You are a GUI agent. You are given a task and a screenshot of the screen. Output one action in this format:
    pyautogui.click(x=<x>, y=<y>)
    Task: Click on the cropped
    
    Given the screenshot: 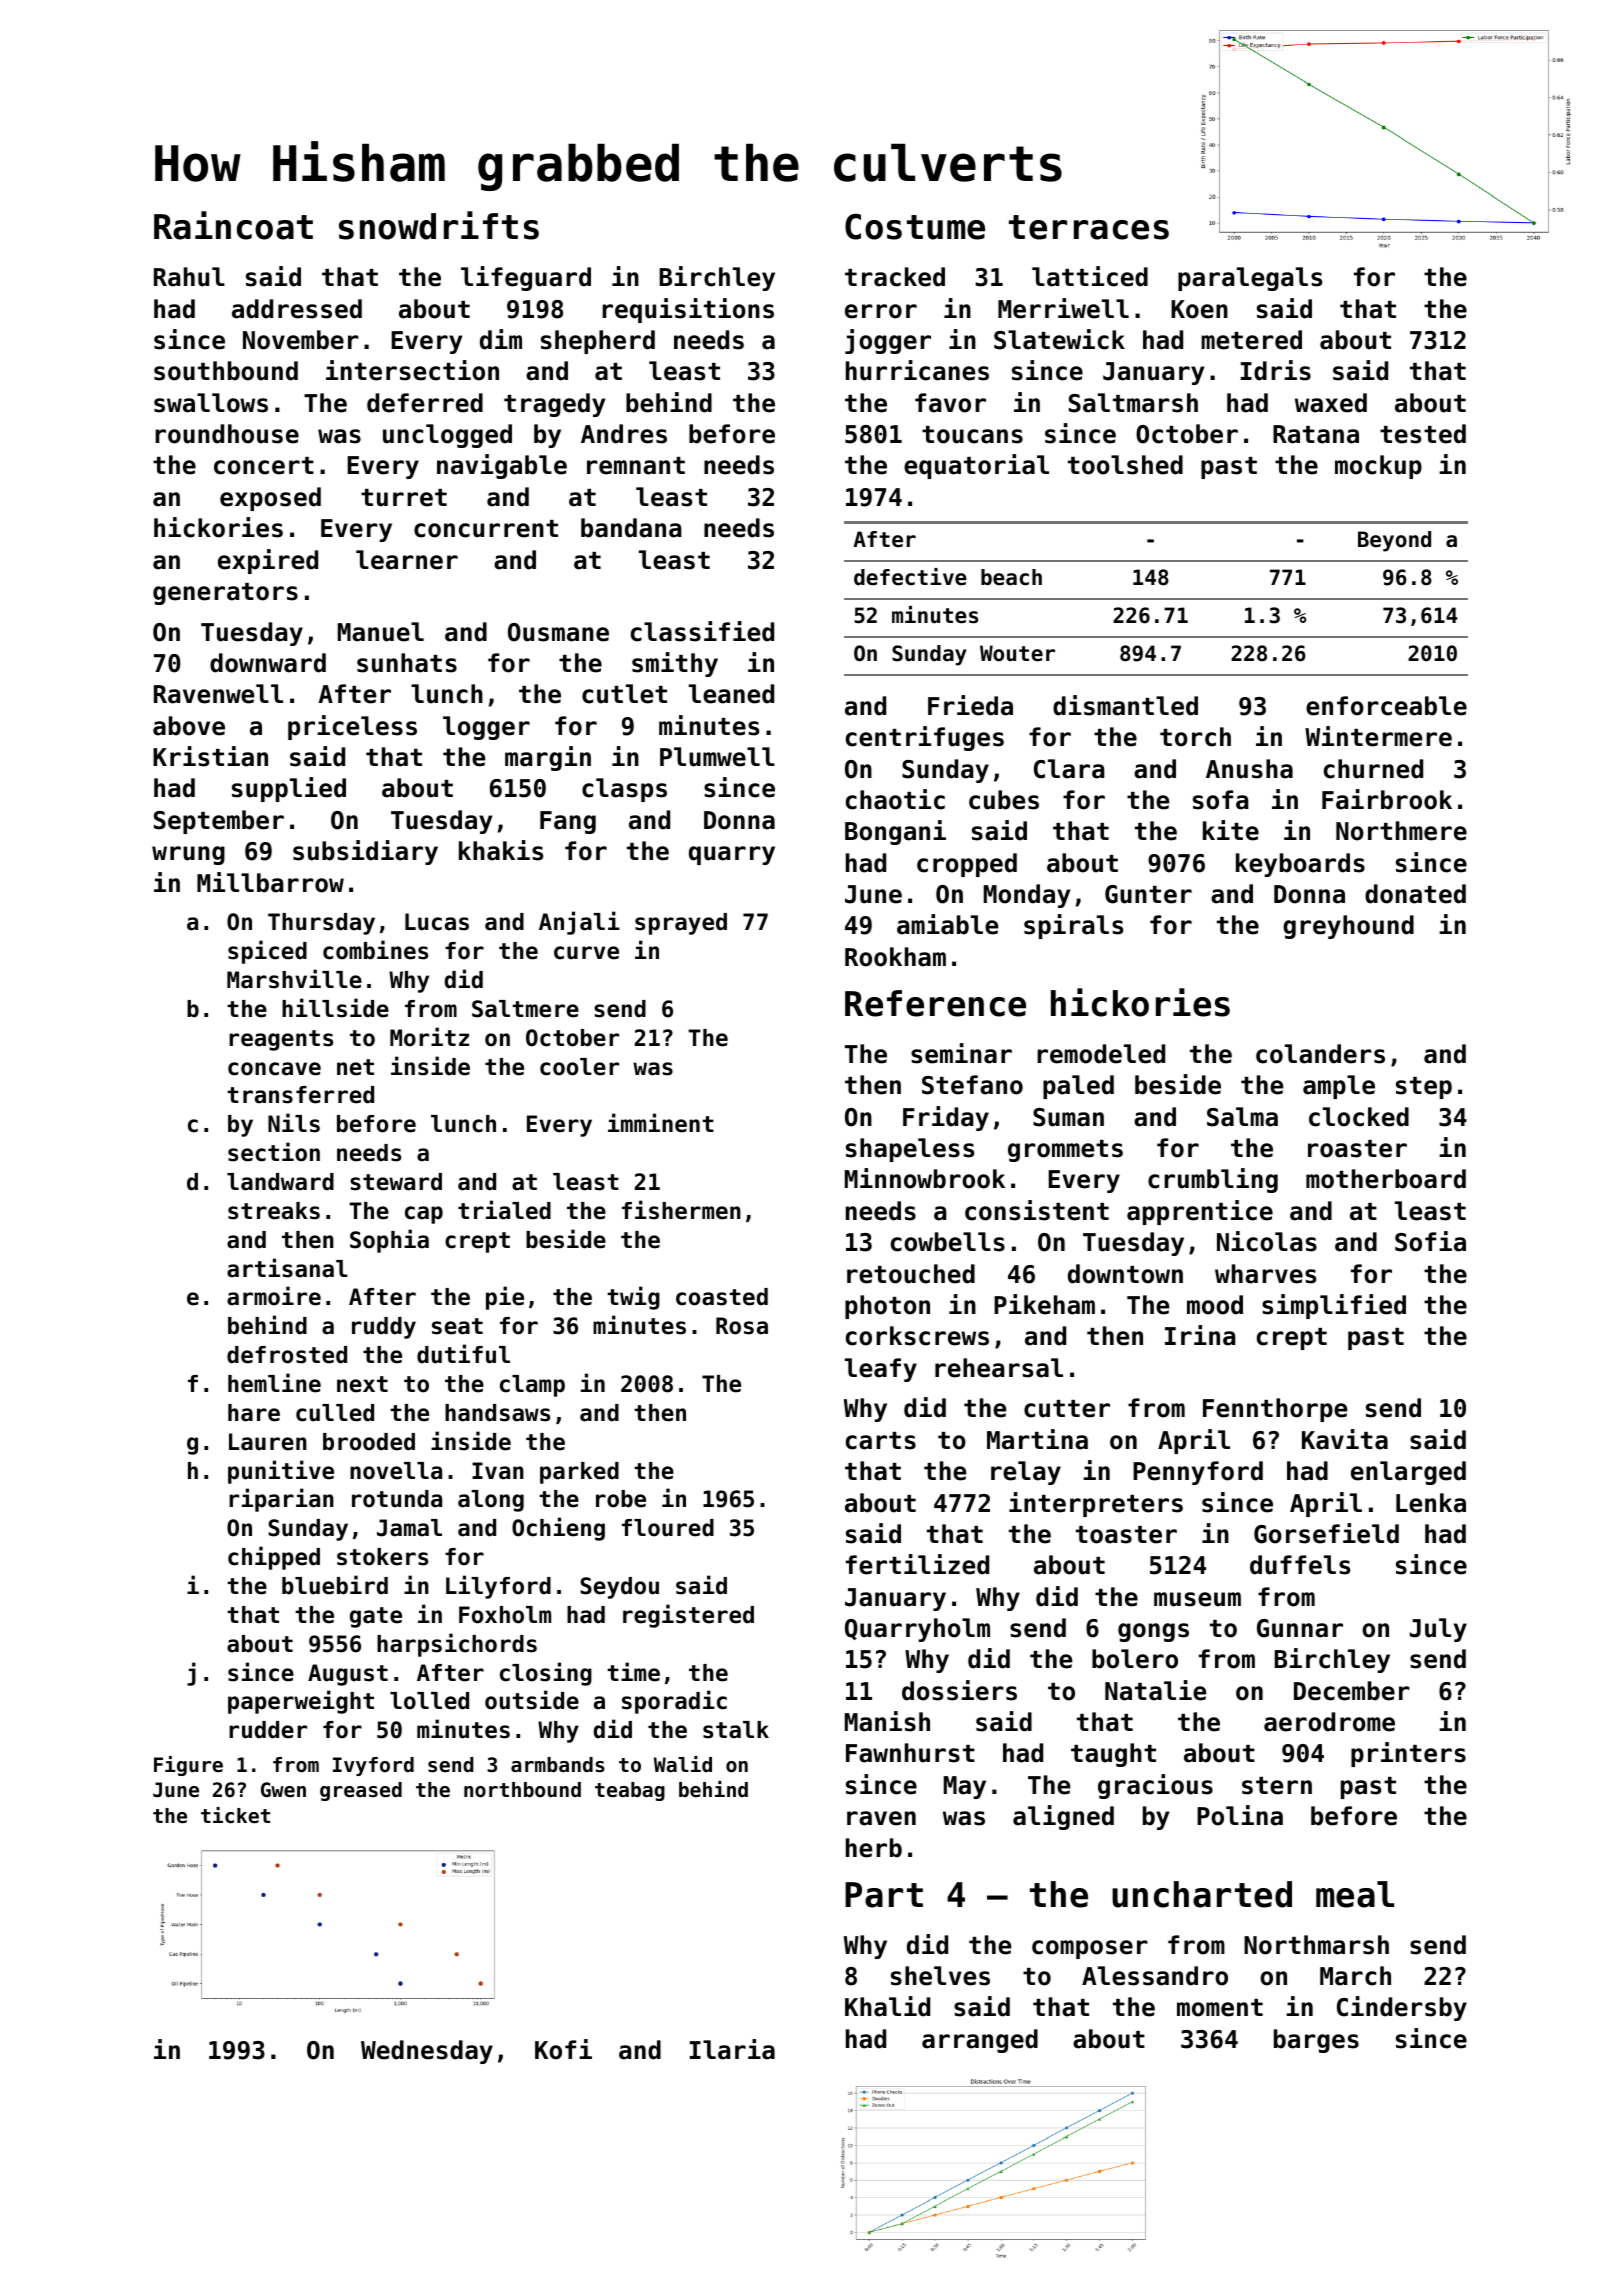 What is the action you would take?
    pyautogui.click(x=967, y=865)
